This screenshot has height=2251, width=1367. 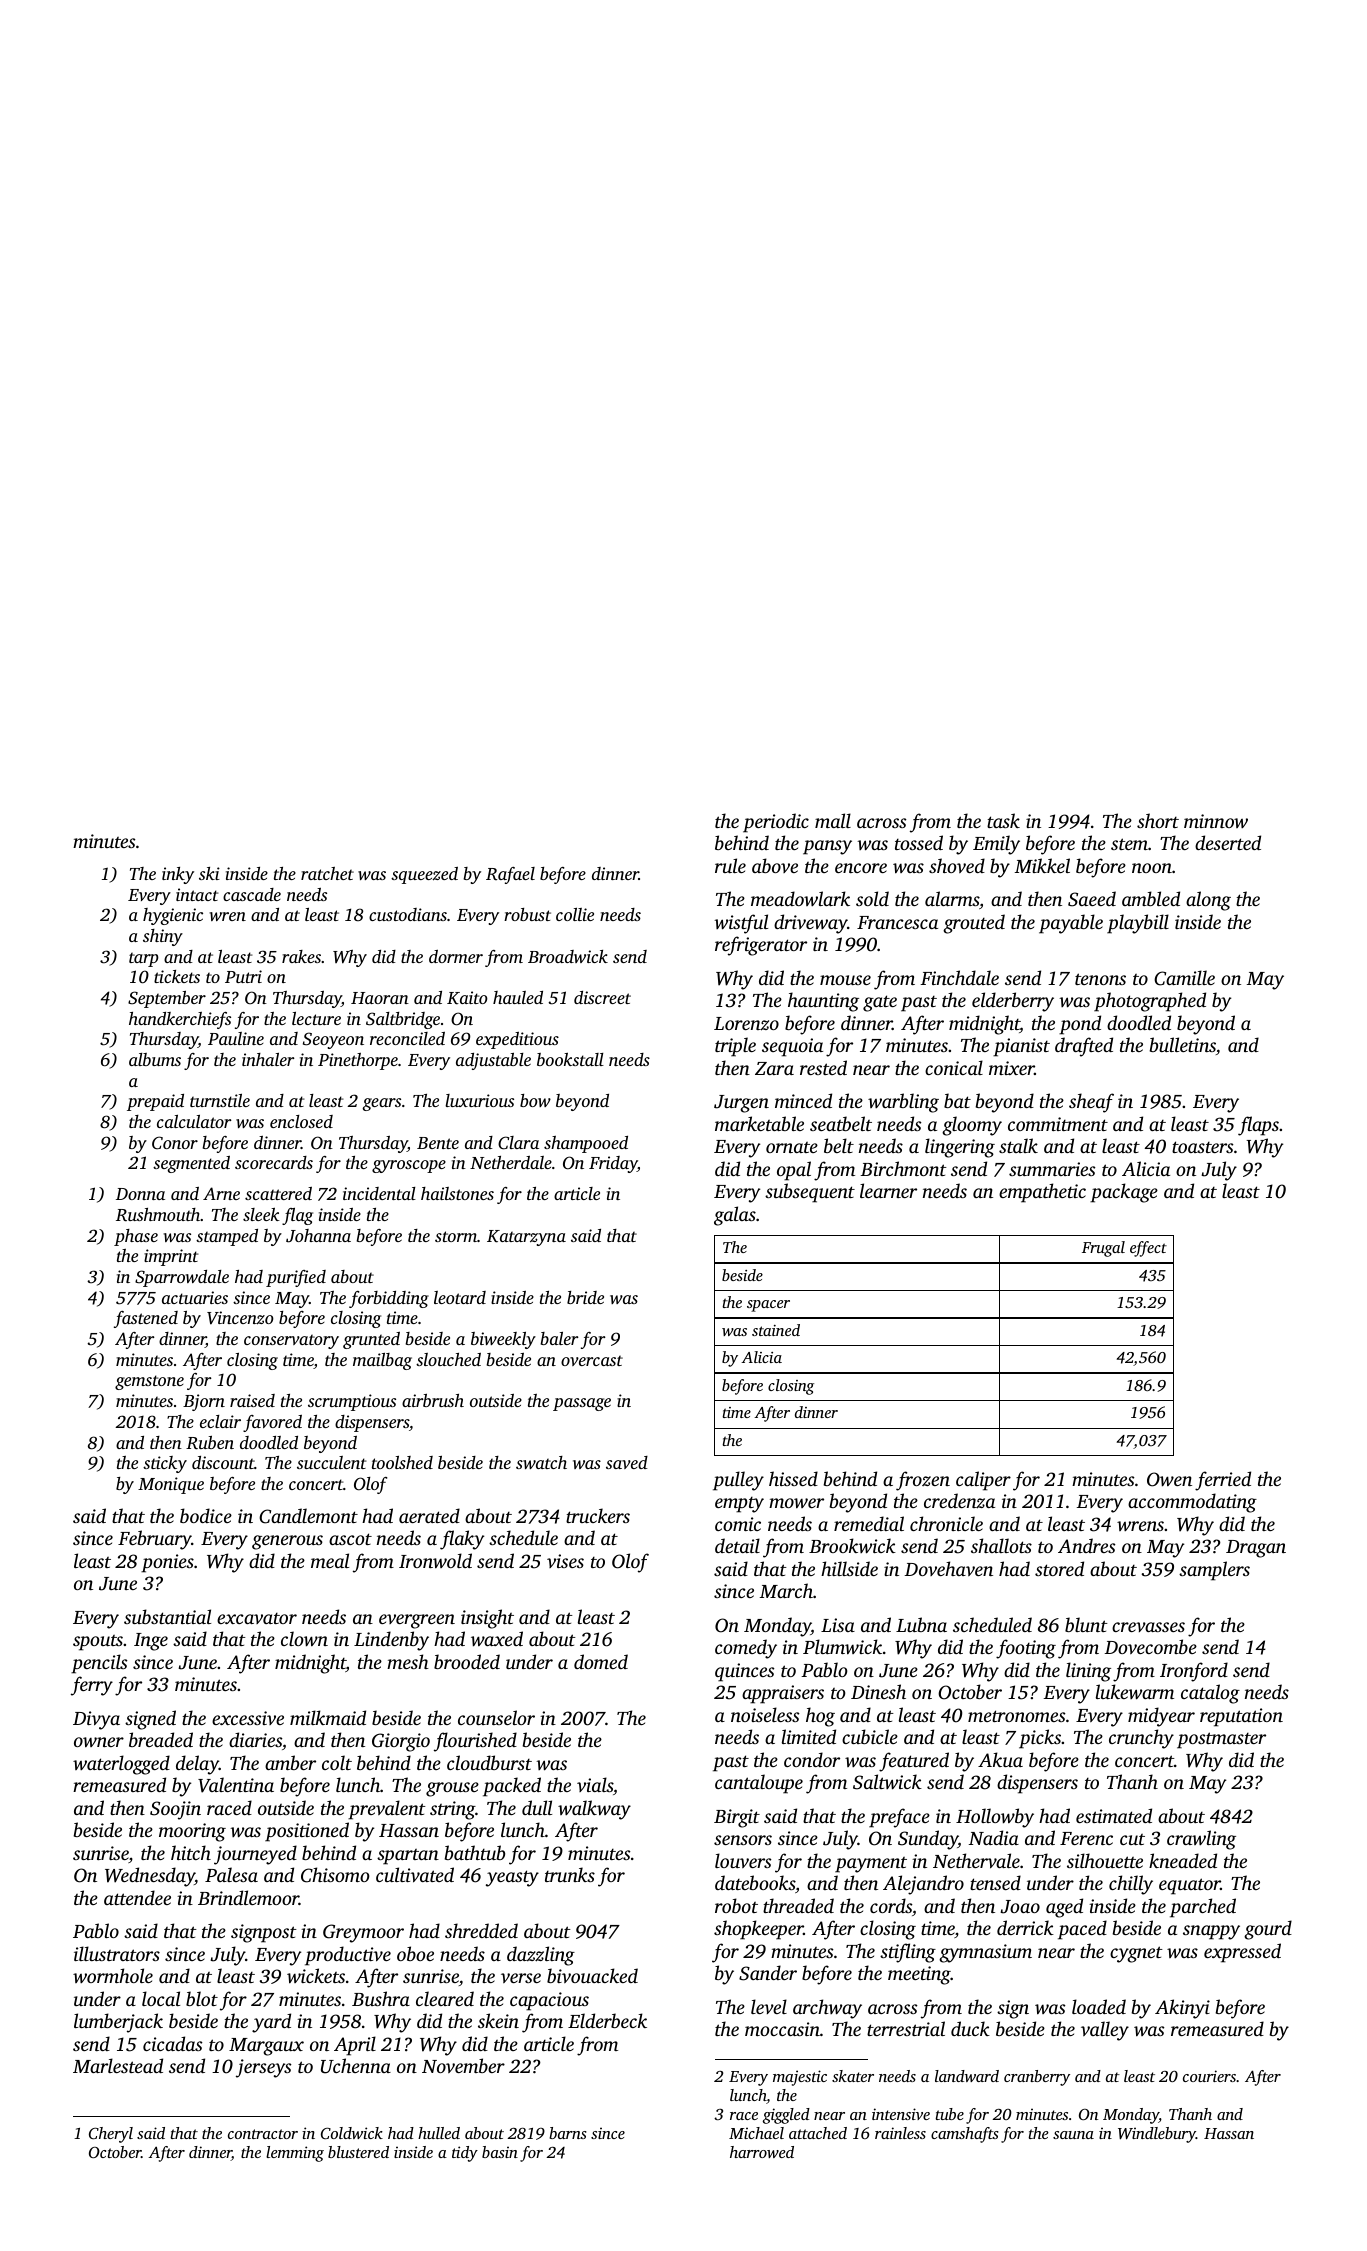 I want to click on louvers, so click(x=743, y=1860).
